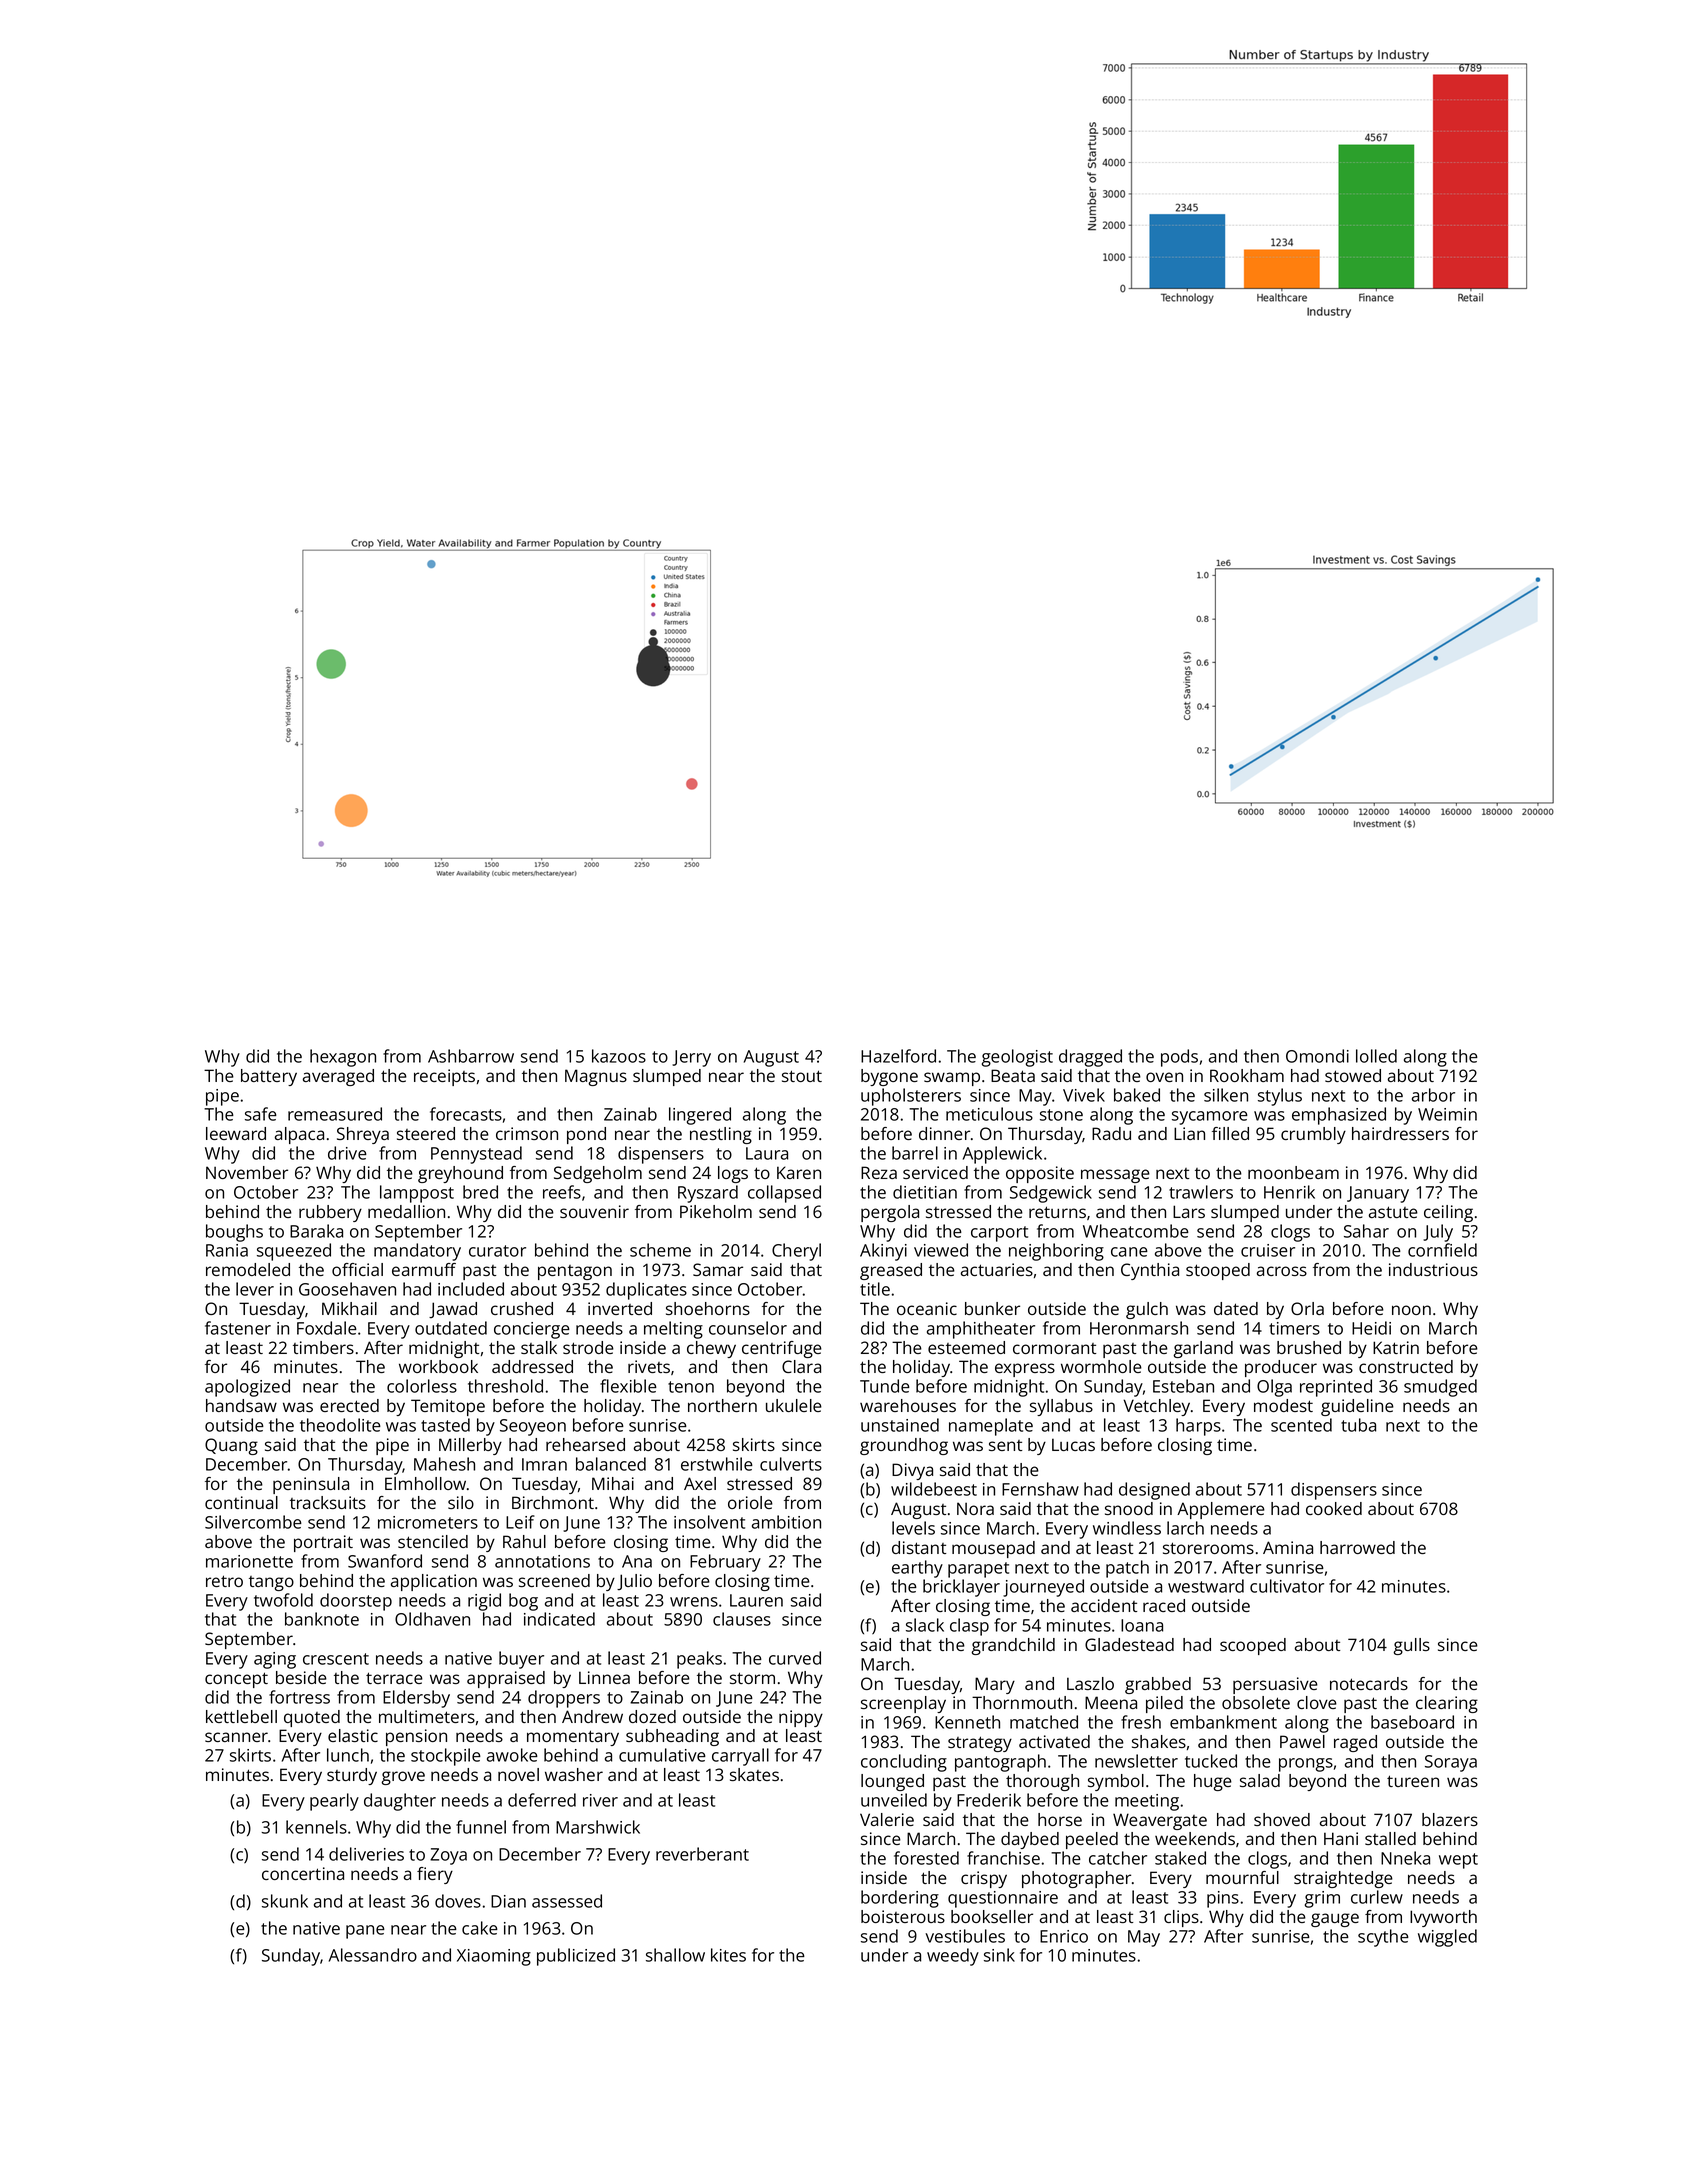  I want to click on Pikeholm, so click(716, 1211).
